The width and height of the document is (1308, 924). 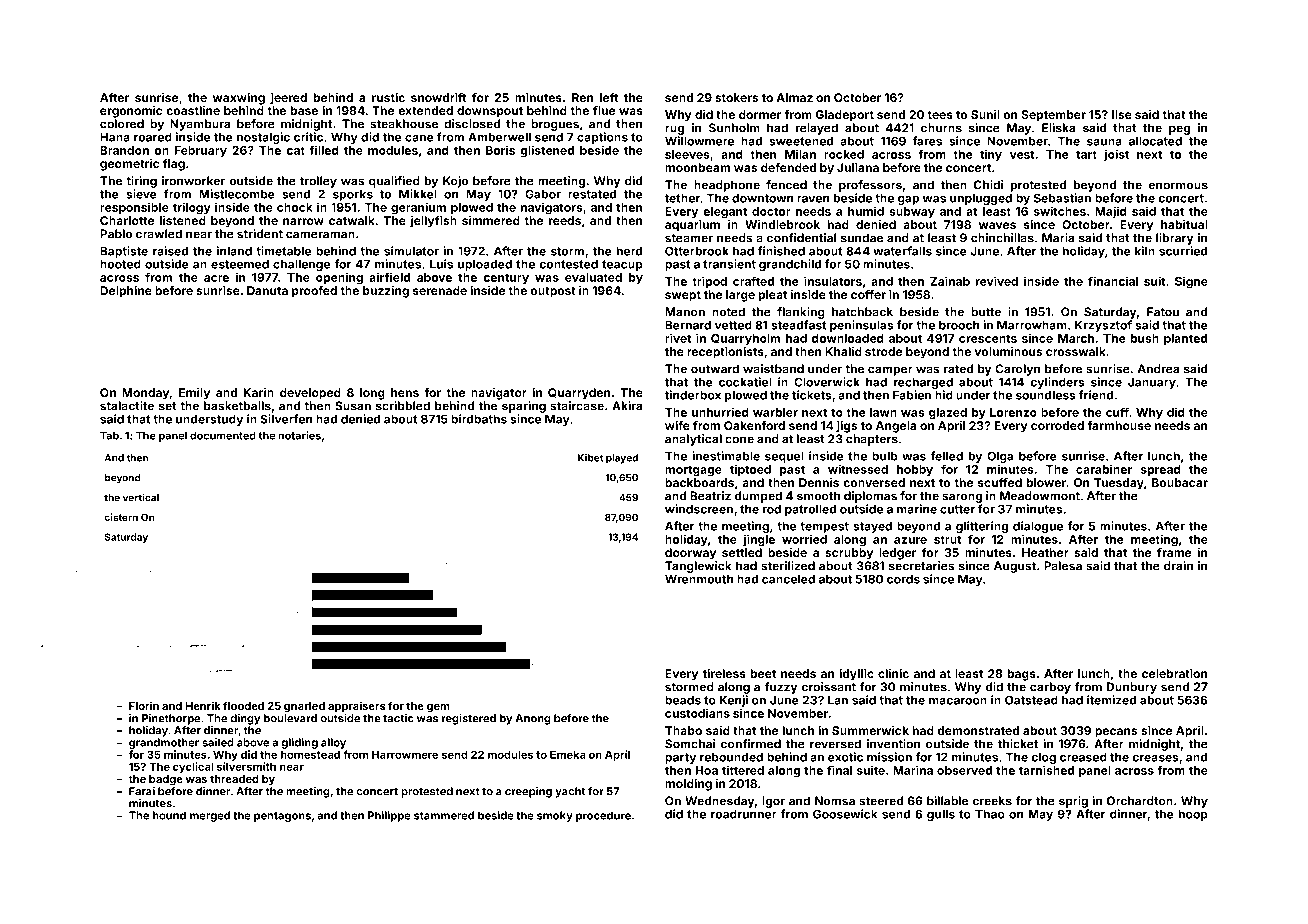 I want to click on Thao, so click(x=990, y=814).
